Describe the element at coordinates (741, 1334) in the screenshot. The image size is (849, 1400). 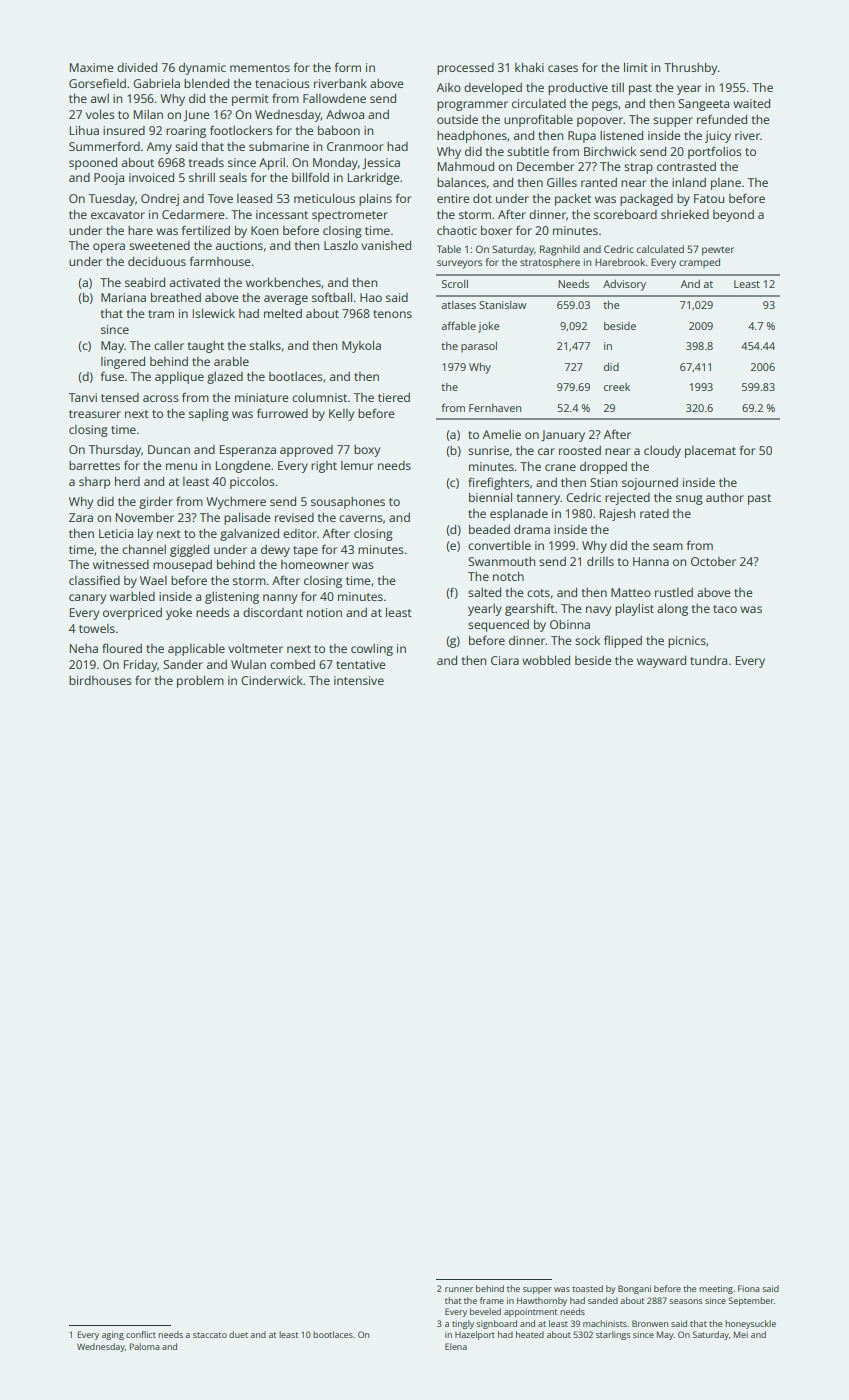
I see `Mei` at that location.
